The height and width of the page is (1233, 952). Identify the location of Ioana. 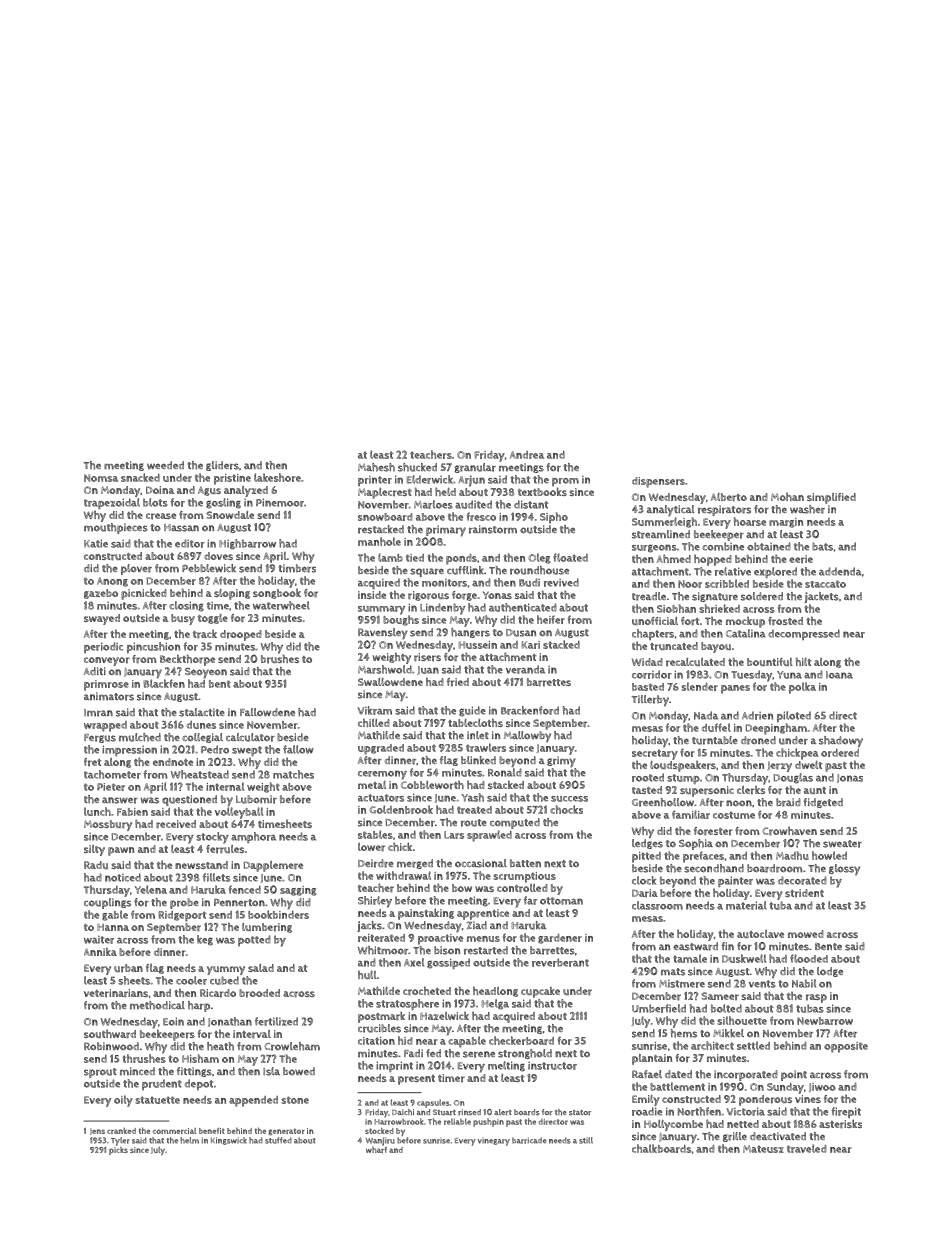
(839, 675).
